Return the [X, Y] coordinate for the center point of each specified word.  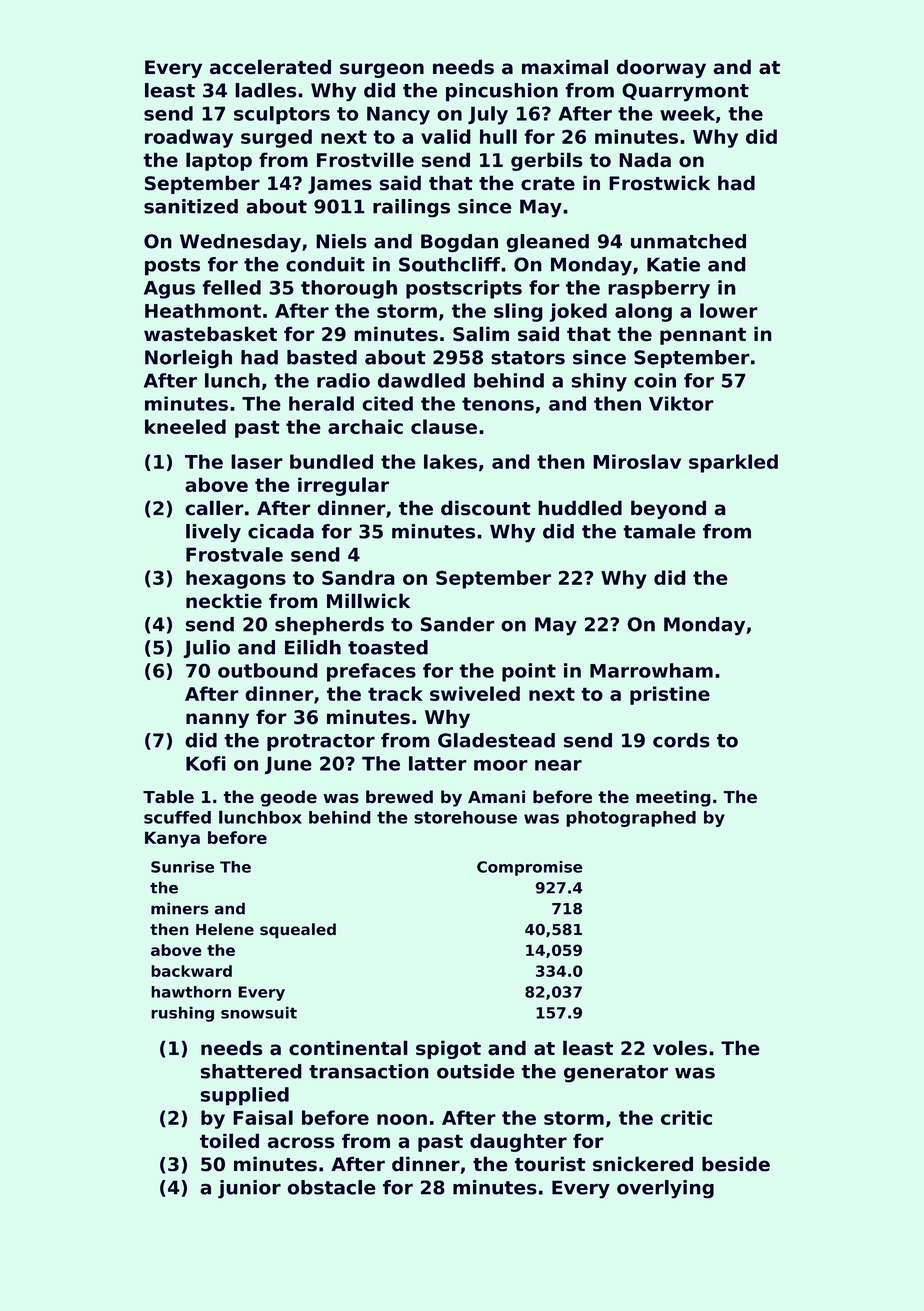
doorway [661, 68]
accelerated [270, 67]
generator [616, 1074]
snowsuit [259, 1012]
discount [486, 508]
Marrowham [651, 670]
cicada [281, 531]
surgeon [382, 70]
